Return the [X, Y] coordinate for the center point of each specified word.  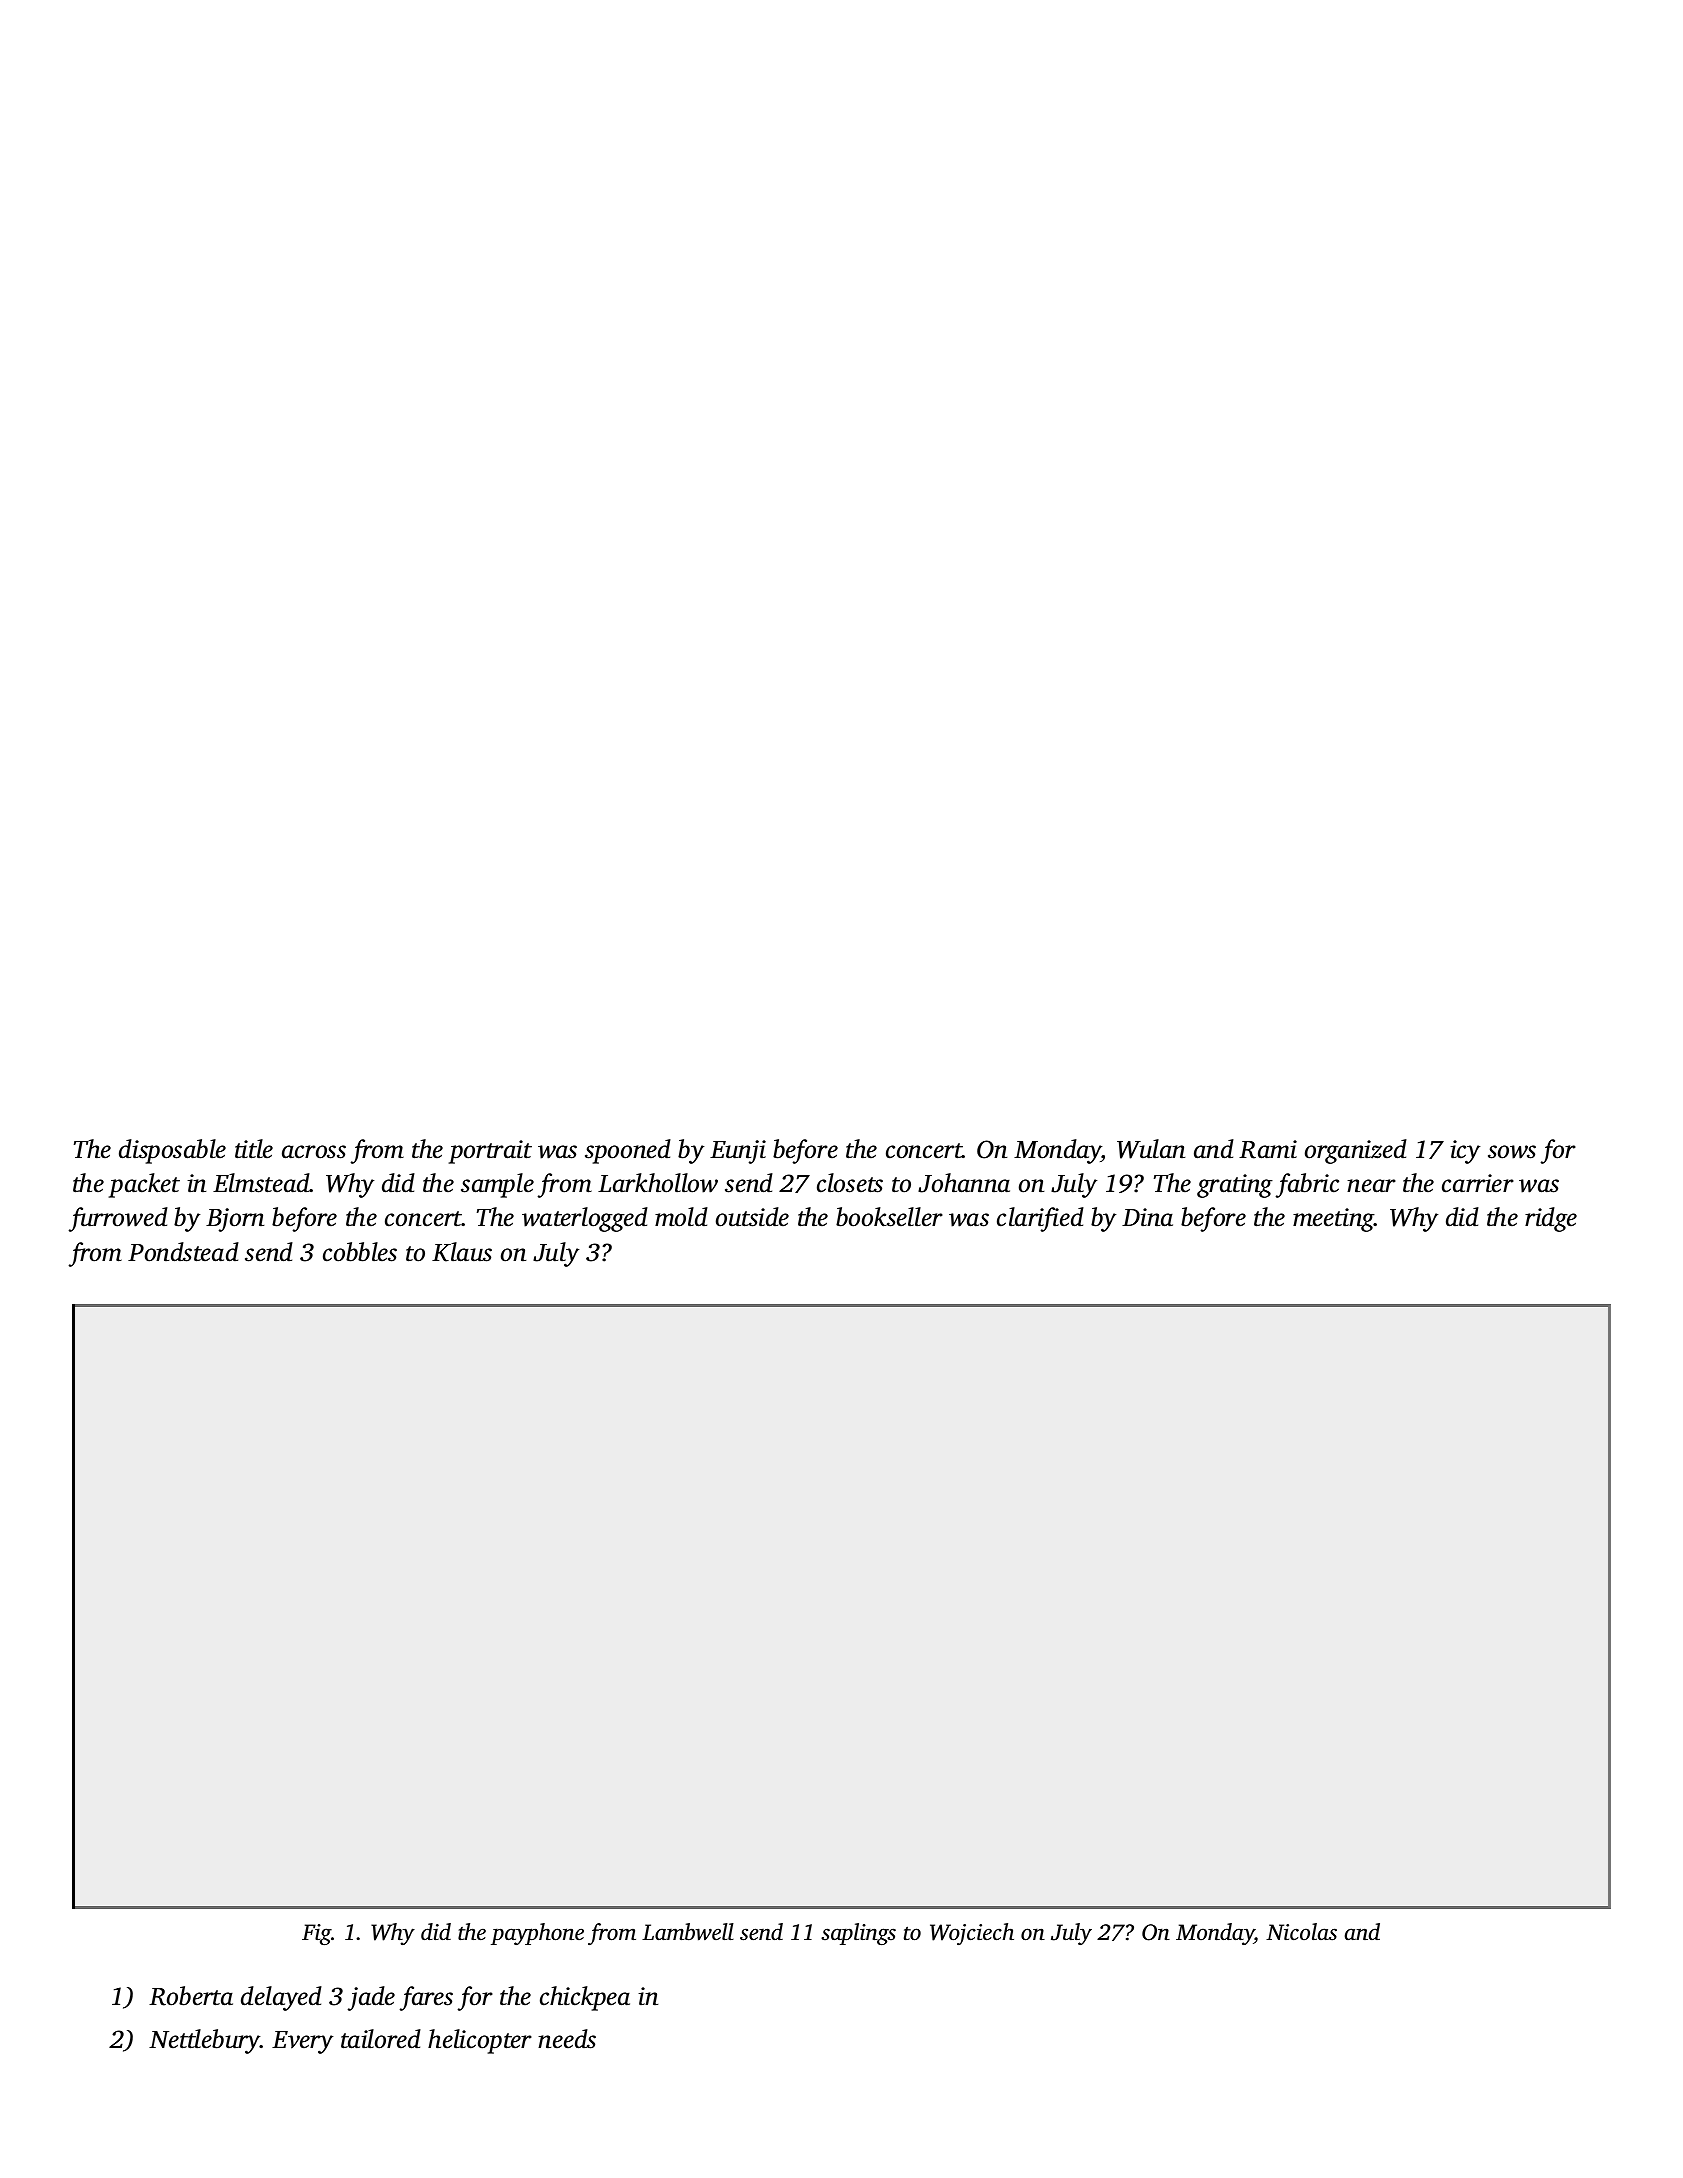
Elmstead [261, 1183]
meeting [1334, 1220]
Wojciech [972, 1934]
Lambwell [688, 1932]
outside [752, 1217]
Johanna [964, 1183]
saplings [858, 1934]
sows [1512, 1152]
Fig [316, 1934]
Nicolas [1301, 1932]
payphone [537, 1934]
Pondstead [183, 1252]
